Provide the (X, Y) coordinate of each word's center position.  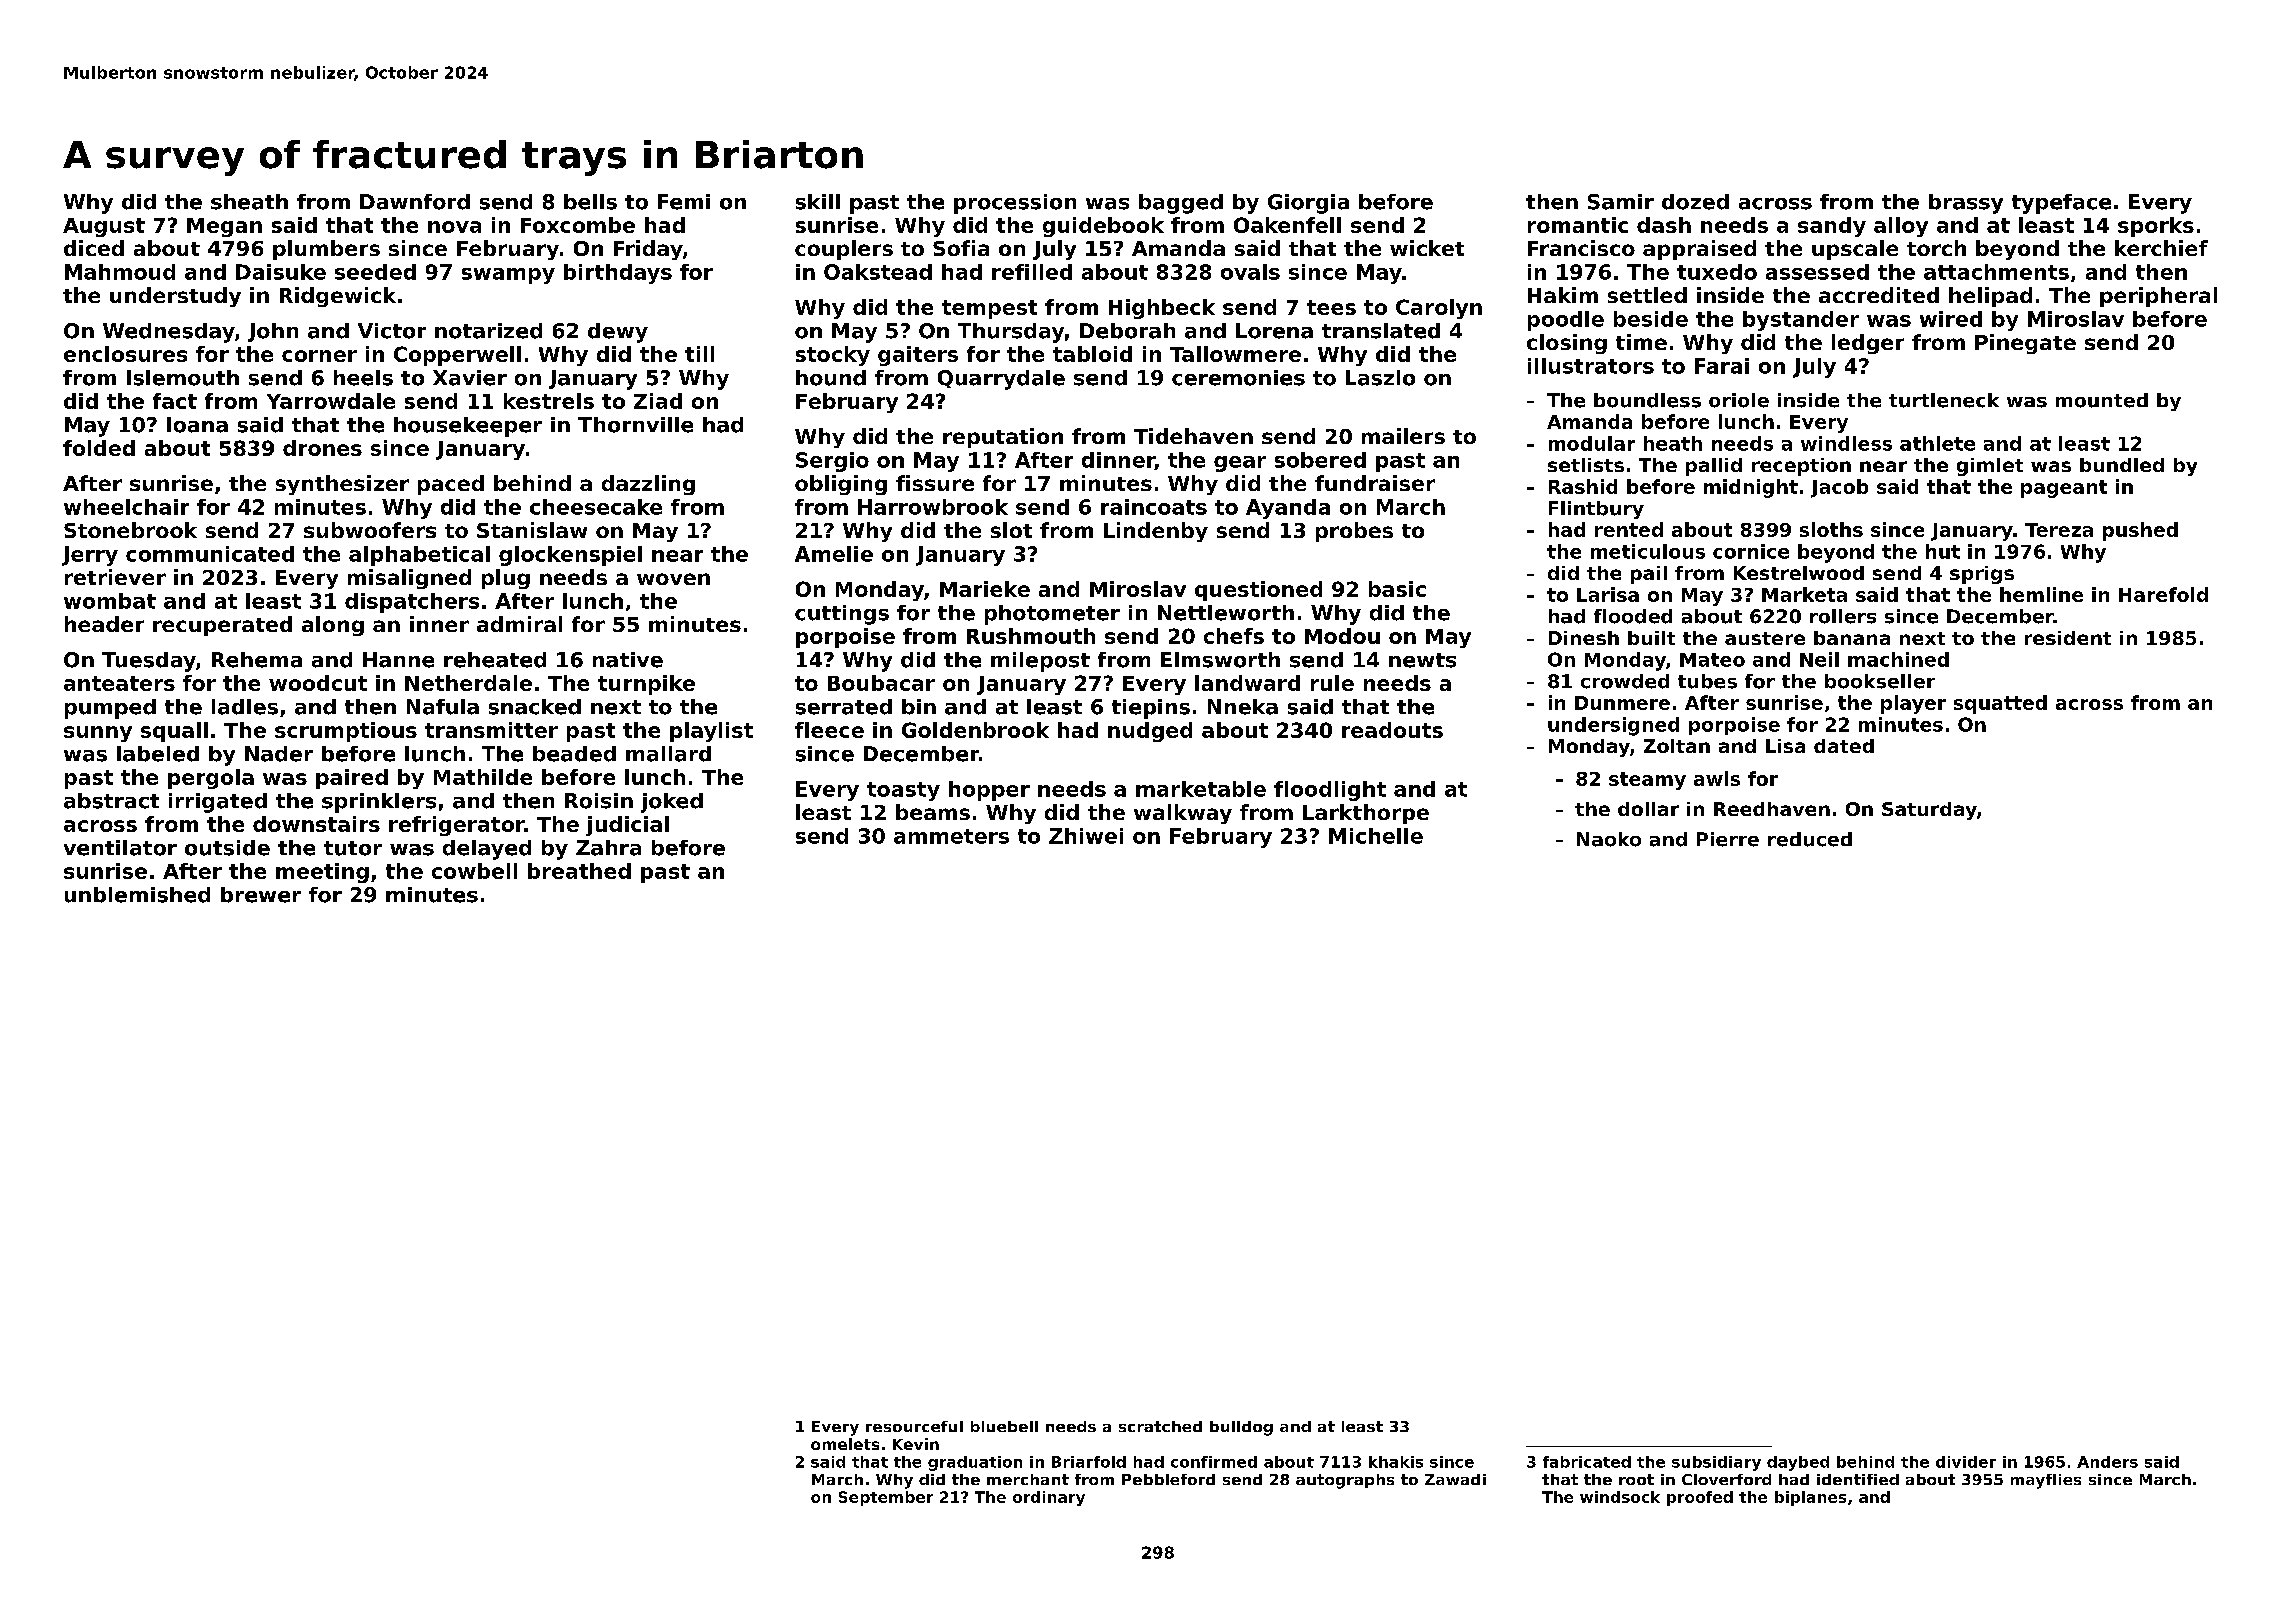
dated (1844, 746)
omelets (845, 1444)
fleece (829, 730)
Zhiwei (1086, 836)
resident (2068, 638)
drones (322, 448)
